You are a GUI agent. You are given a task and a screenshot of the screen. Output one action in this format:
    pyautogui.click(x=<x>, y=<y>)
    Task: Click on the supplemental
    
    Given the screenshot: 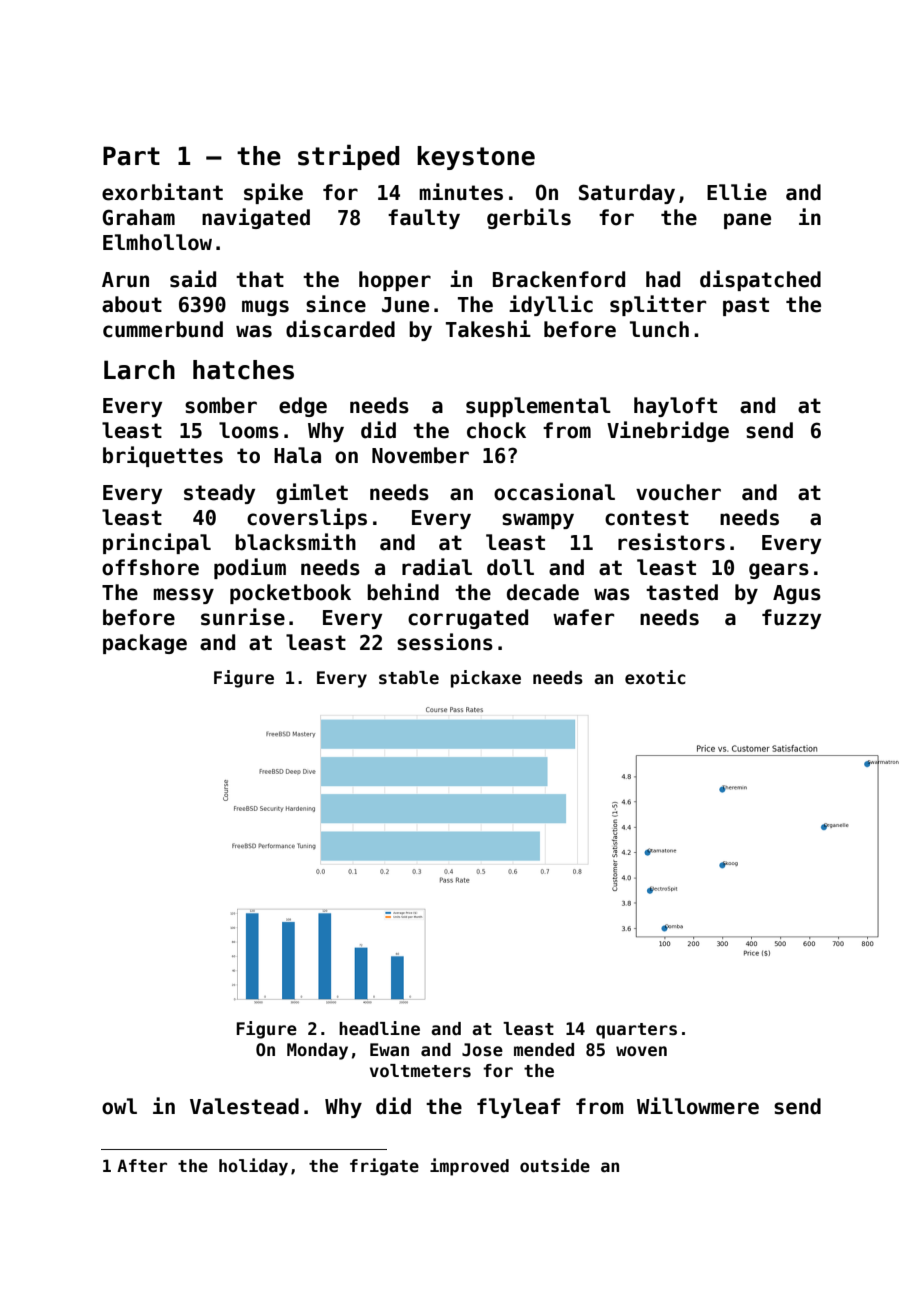 What is the action you would take?
    pyautogui.click(x=538, y=407)
